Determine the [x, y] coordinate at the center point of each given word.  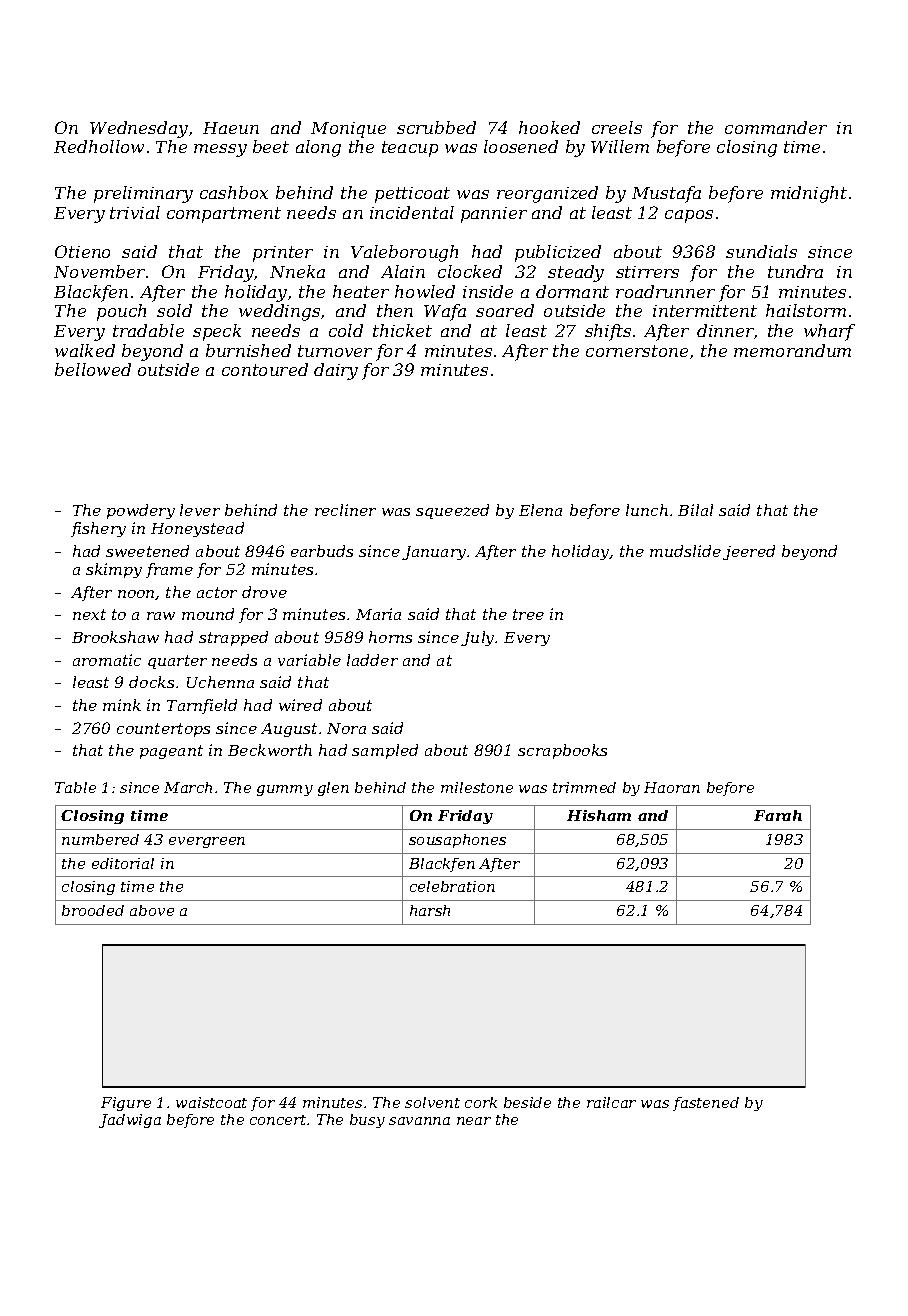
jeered [749, 552]
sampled [385, 751]
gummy [285, 790]
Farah [778, 815]
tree [528, 614]
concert [279, 1120]
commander [776, 127]
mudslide [685, 551]
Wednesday [139, 129]
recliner [345, 510]
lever [200, 510]
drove [264, 592]
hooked [549, 127]
